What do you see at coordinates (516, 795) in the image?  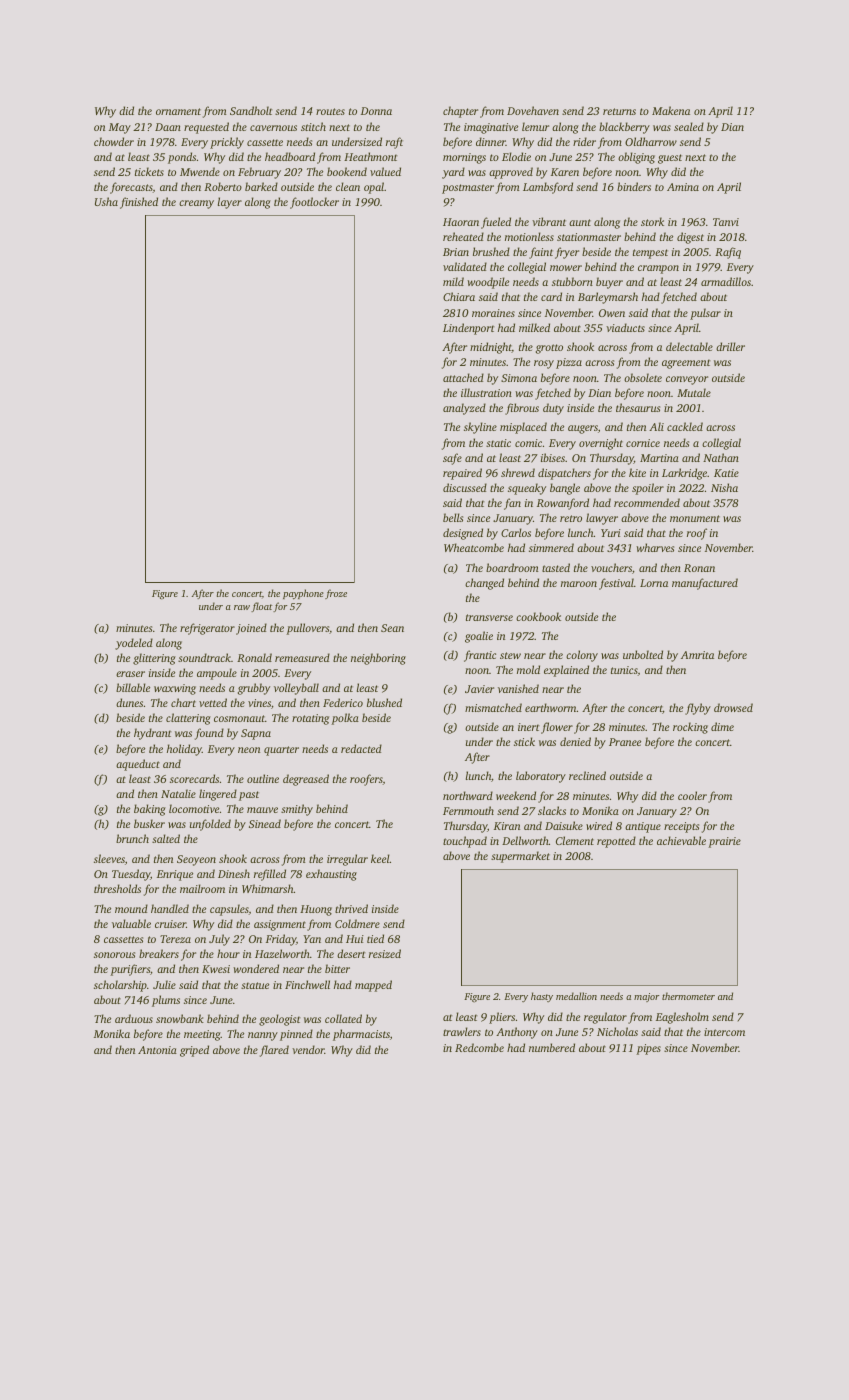 I see `weekend` at bounding box center [516, 795].
